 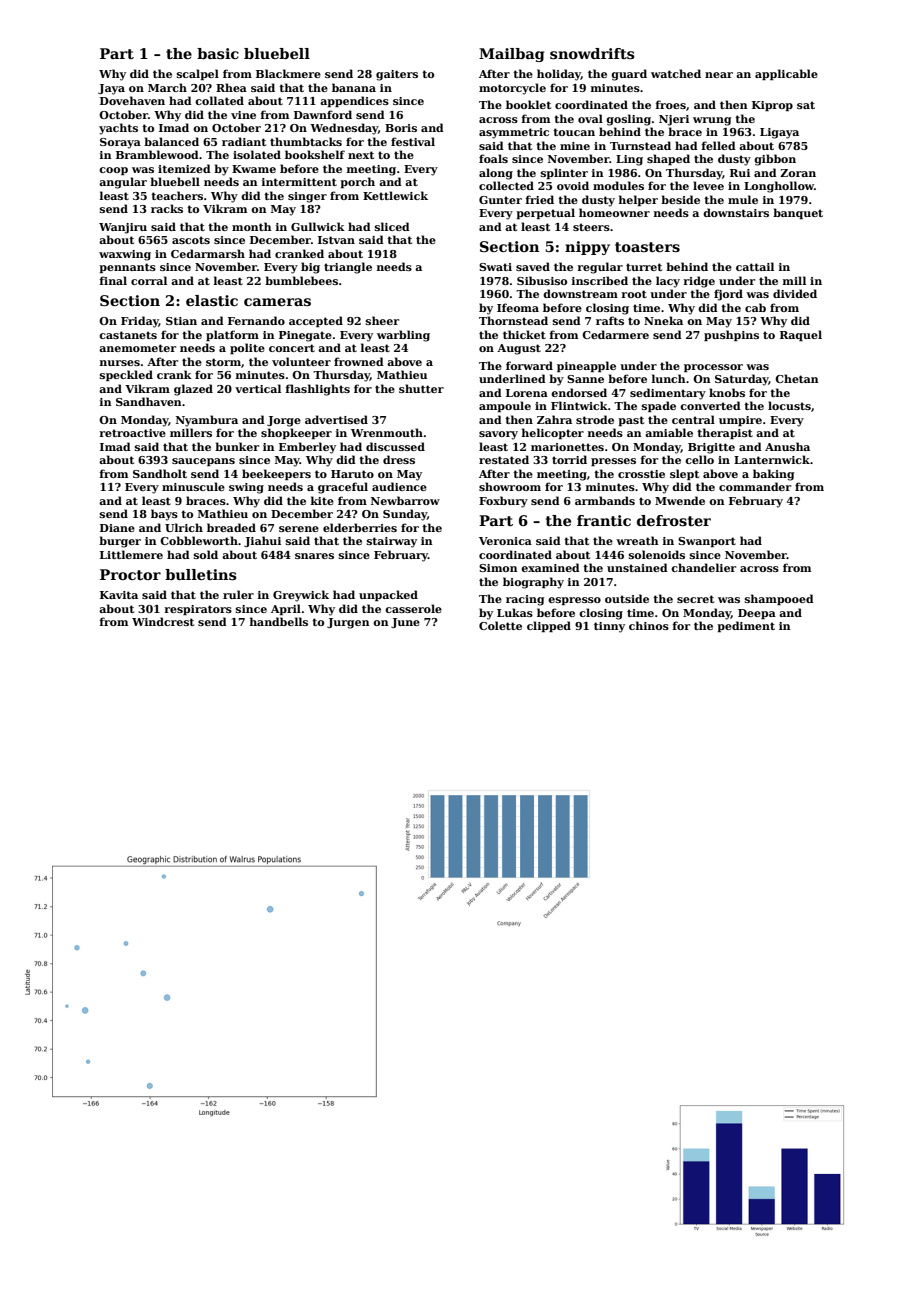 What do you see at coordinates (786, 74) in the screenshot?
I see `applicable` at bounding box center [786, 74].
